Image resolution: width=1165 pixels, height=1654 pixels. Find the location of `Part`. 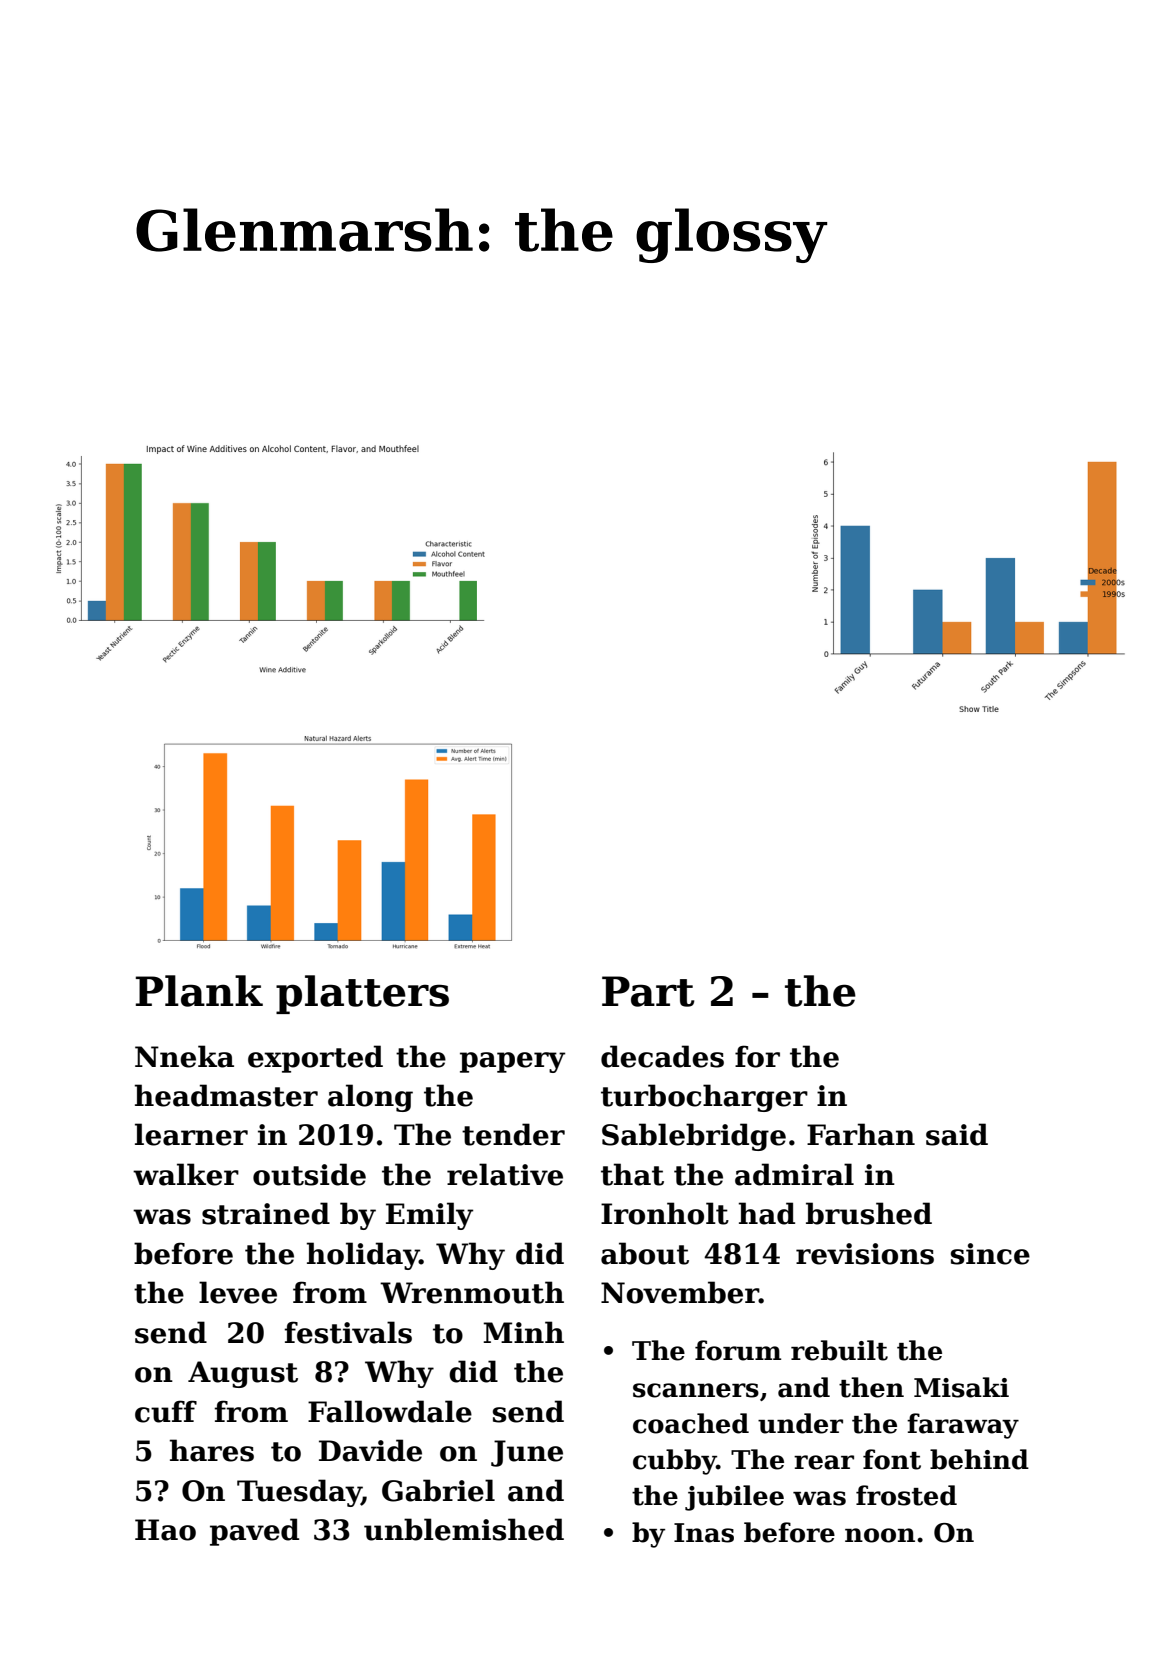

Part is located at coordinates (648, 991).
